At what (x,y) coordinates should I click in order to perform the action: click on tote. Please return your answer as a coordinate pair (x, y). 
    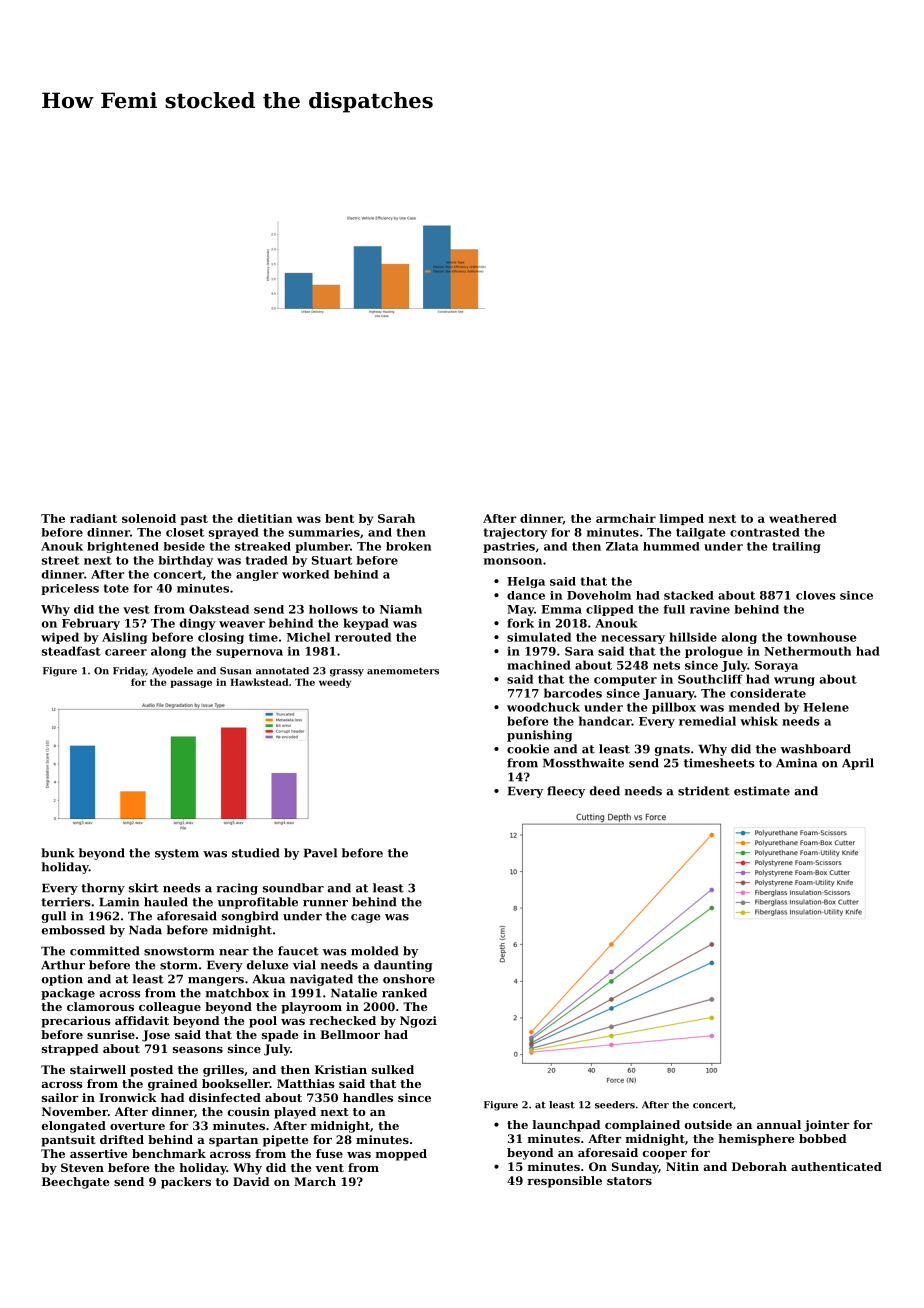
    Looking at the image, I should click on (116, 588).
